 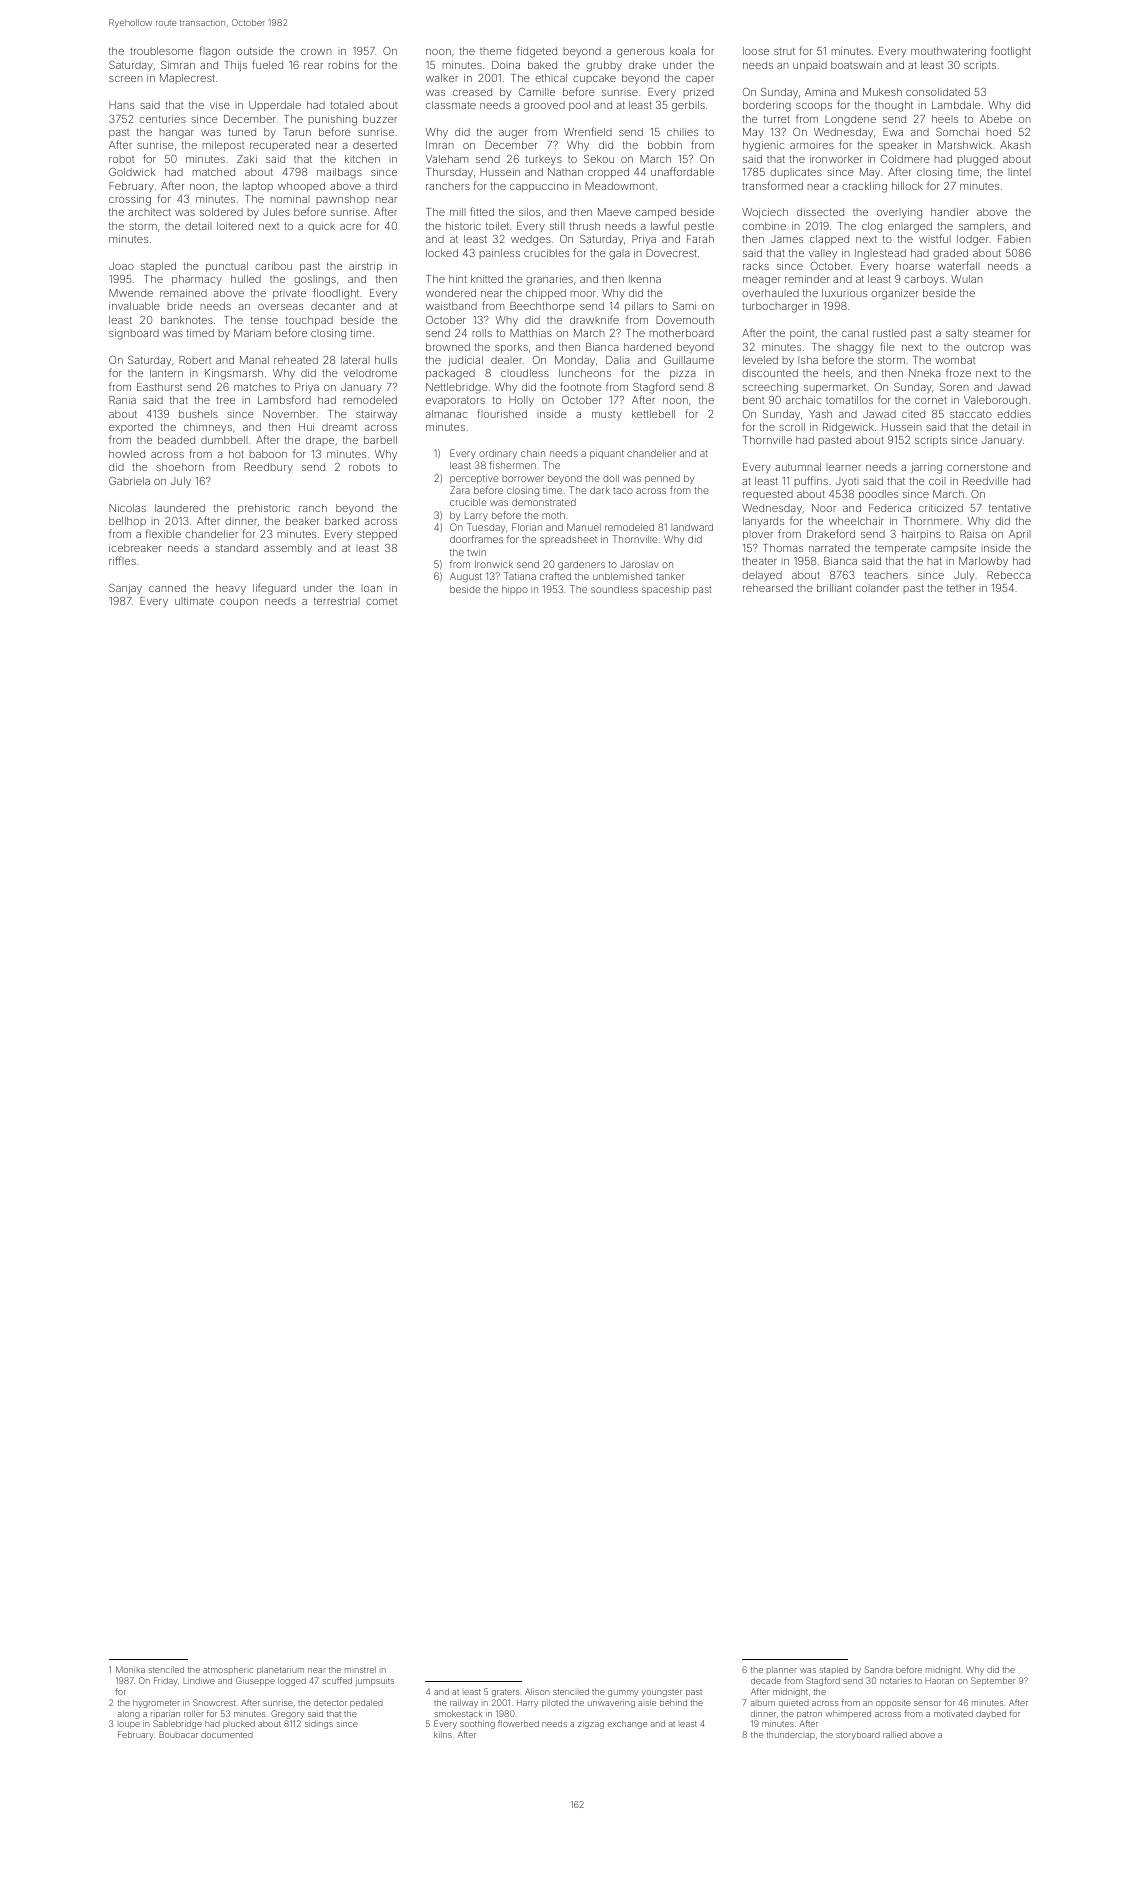 What do you see at coordinates (472, 92) in the screenshot?
I see `creased` at bounding box center [472, 92].
